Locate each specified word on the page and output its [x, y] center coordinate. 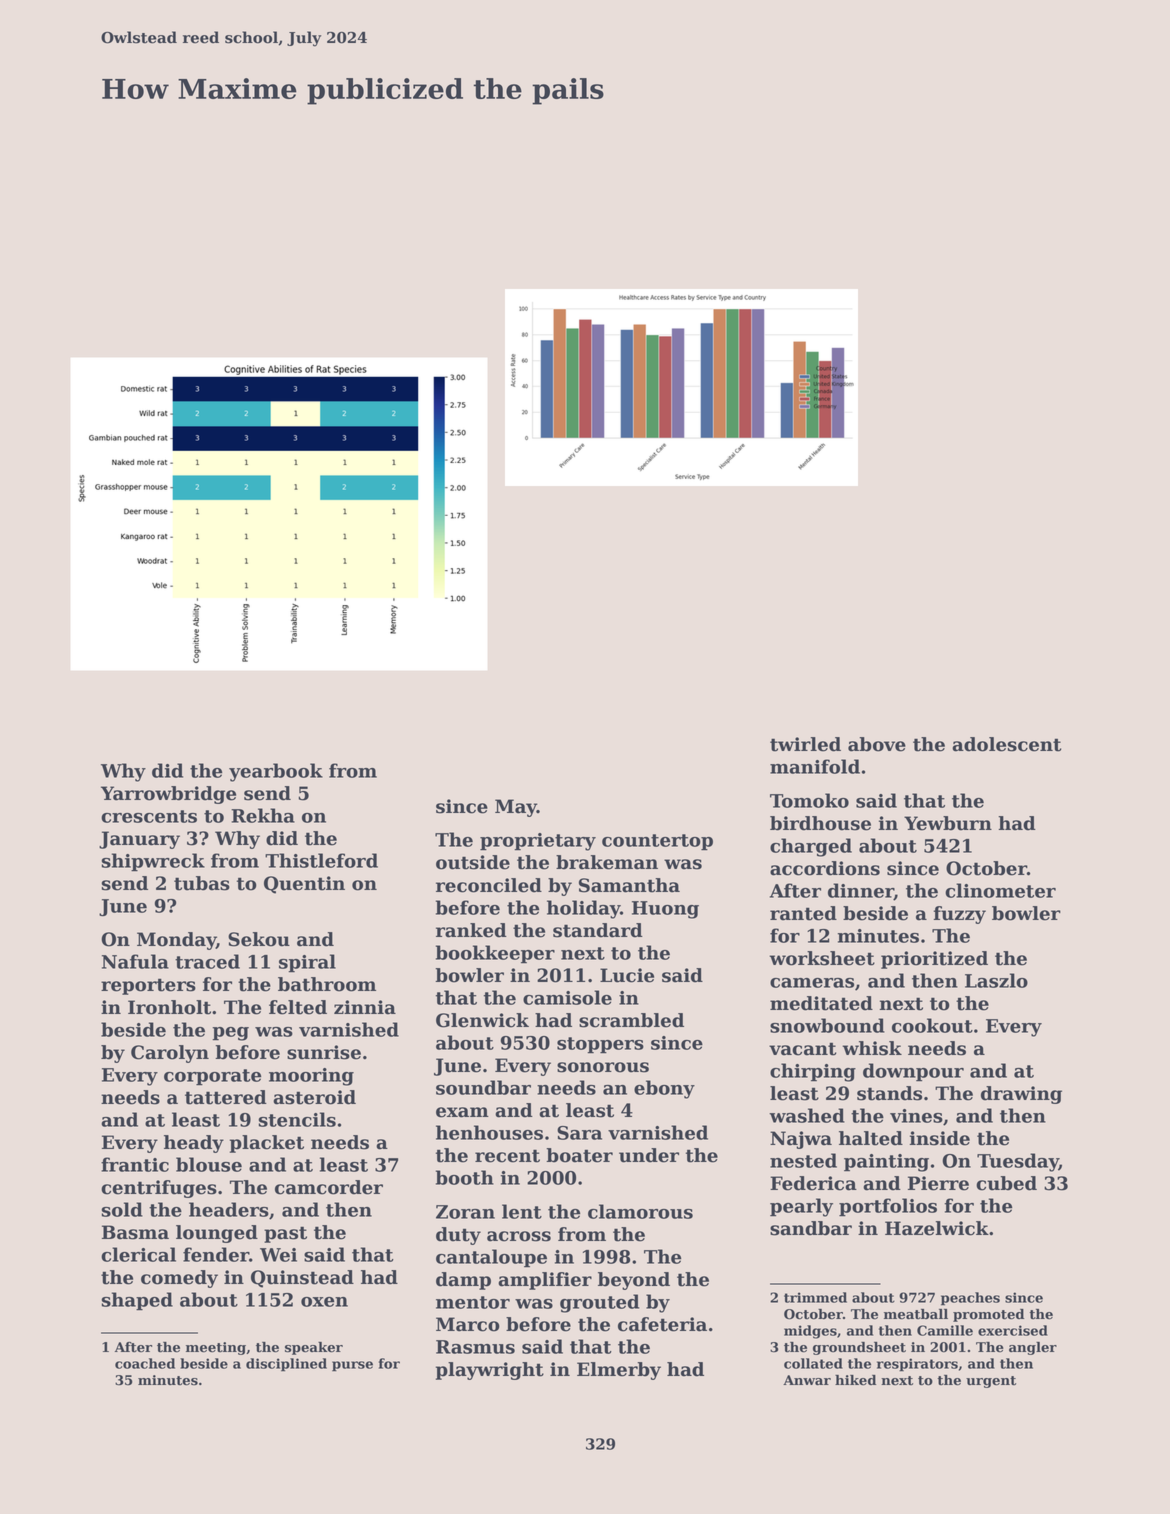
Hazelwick [937, 1228]
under [649, 1155]
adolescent [1006, 744]
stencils [297, 1119]
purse [352, 1366]
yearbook [276, 772]
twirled [805, 744]
